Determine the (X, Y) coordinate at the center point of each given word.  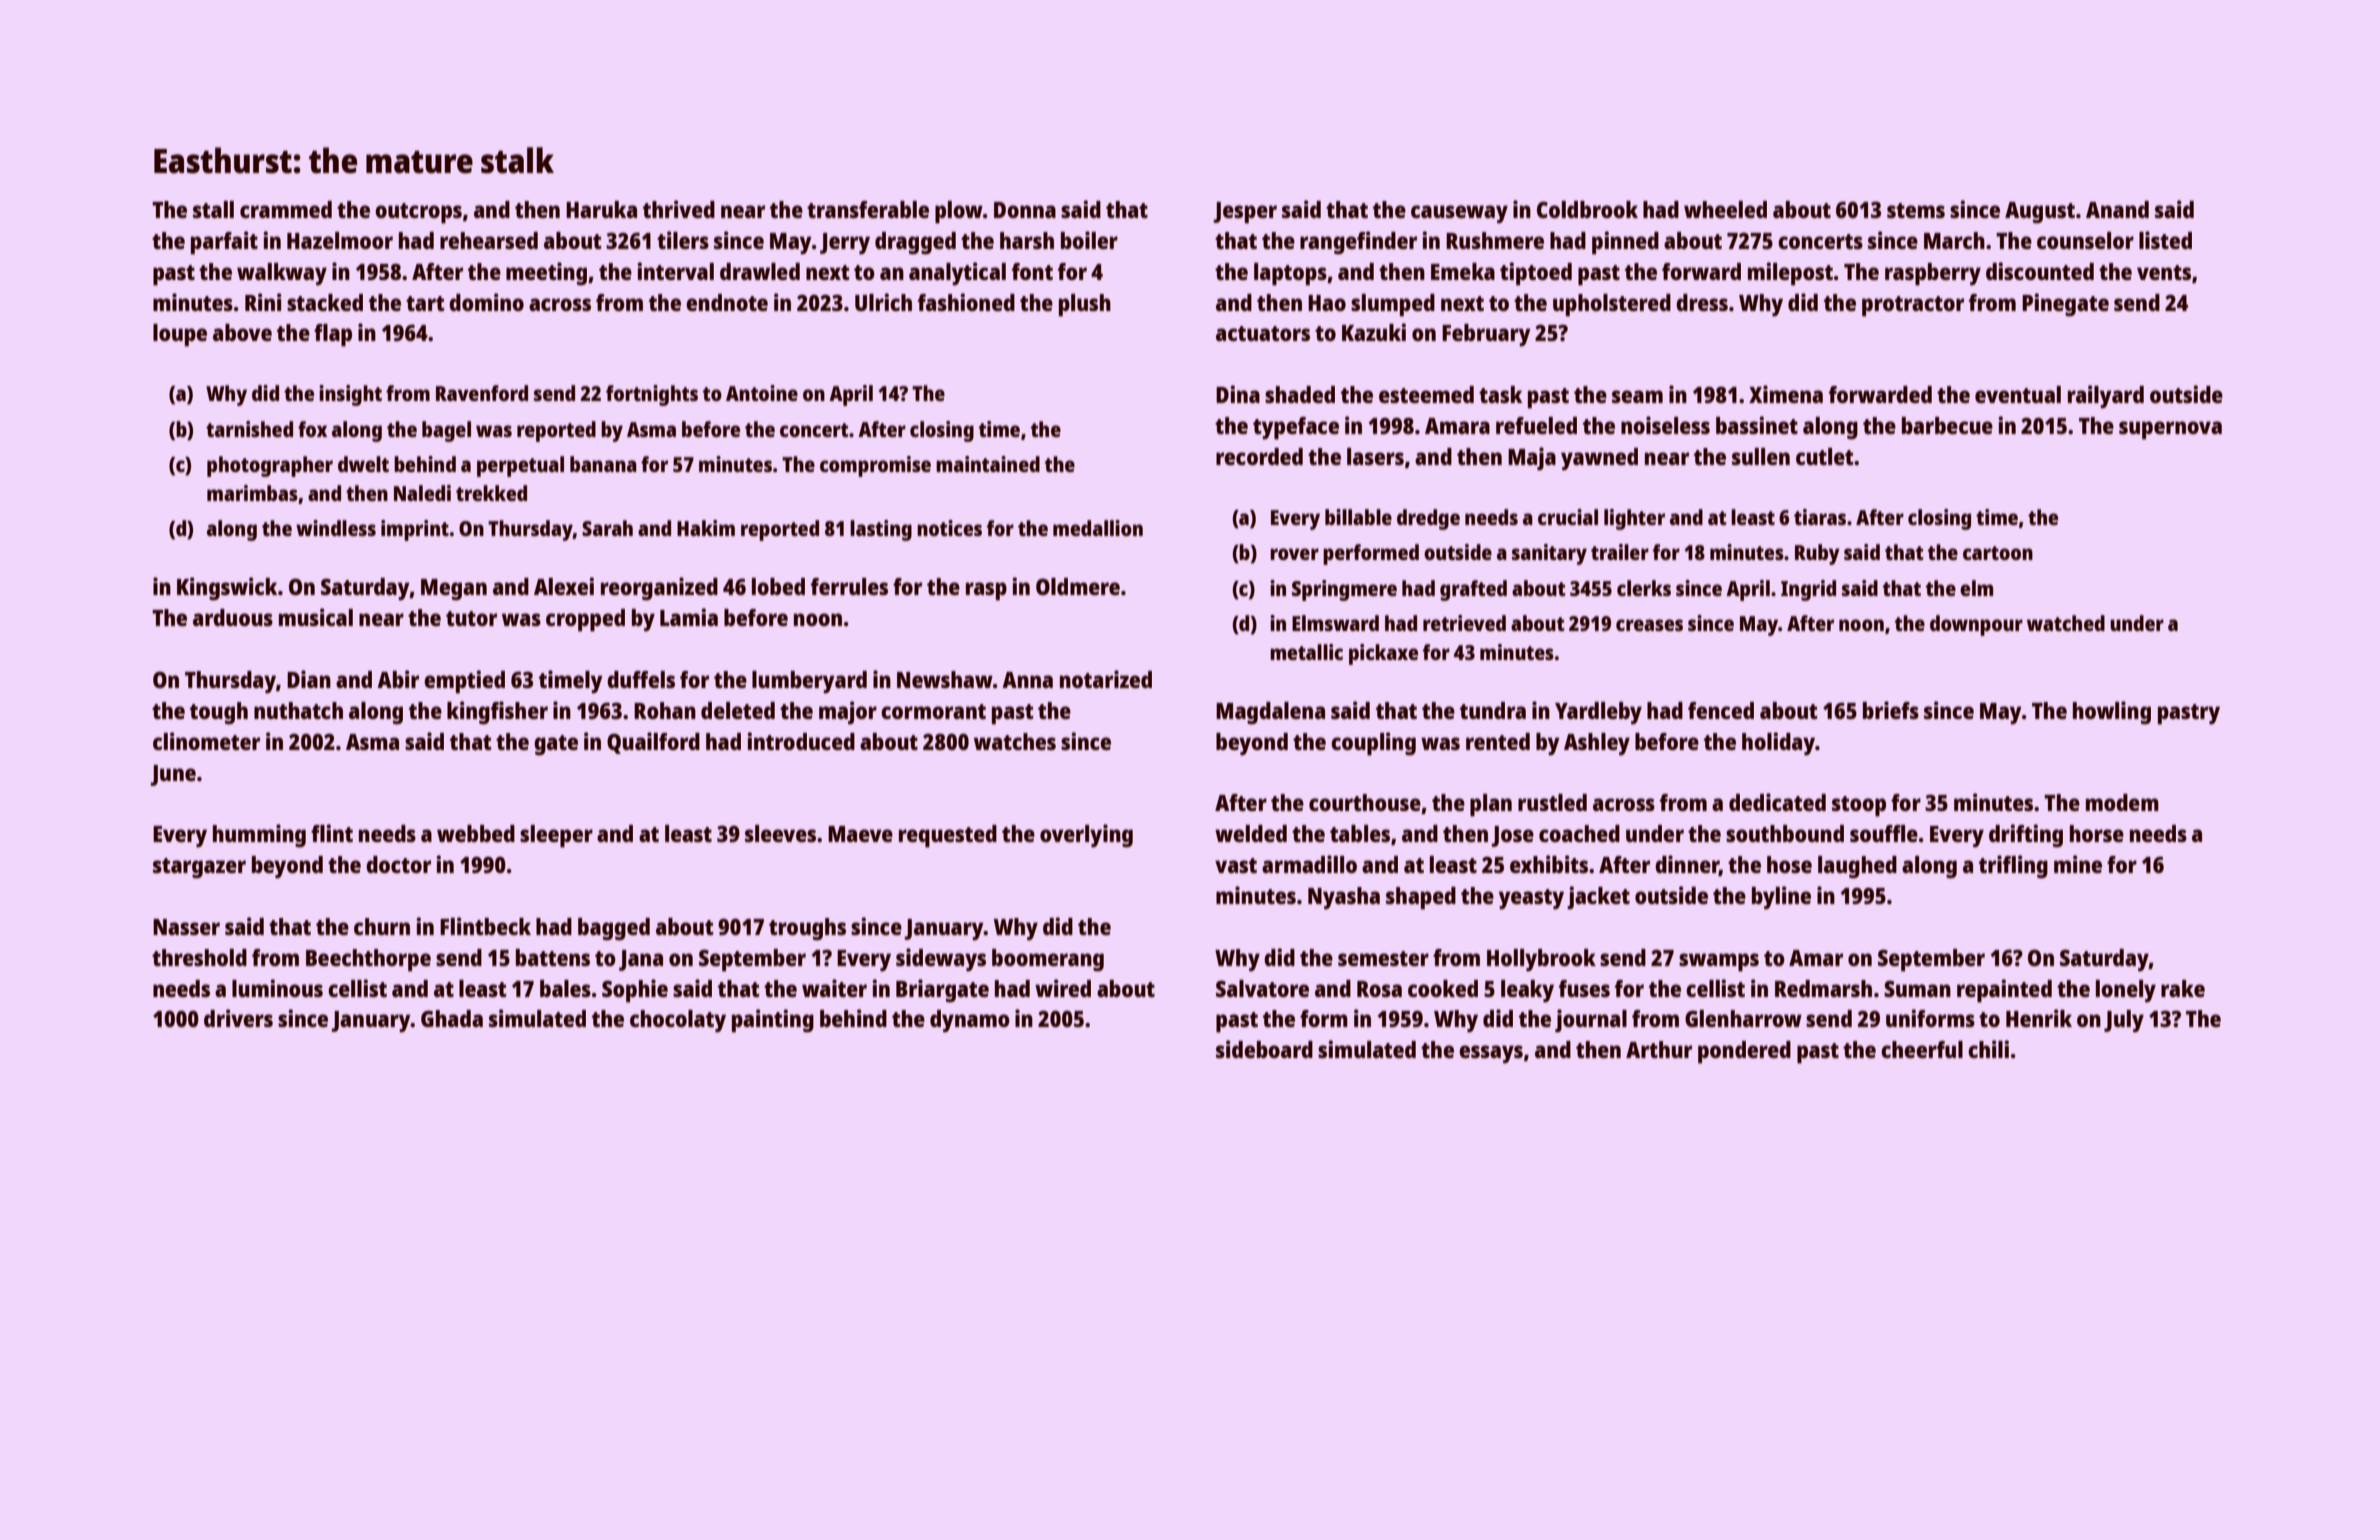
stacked (325, 302)
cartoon (1998, 553)
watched (2066, 623)
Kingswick (227, 589)
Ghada (452, 1018)
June (173, 775)
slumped (1393, 305)
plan (1491, 805)
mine (2078, 864)
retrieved (1464, 623)
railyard (2106, 396)
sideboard (1264, 1049)
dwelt (363, 464)
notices (949, 528)
